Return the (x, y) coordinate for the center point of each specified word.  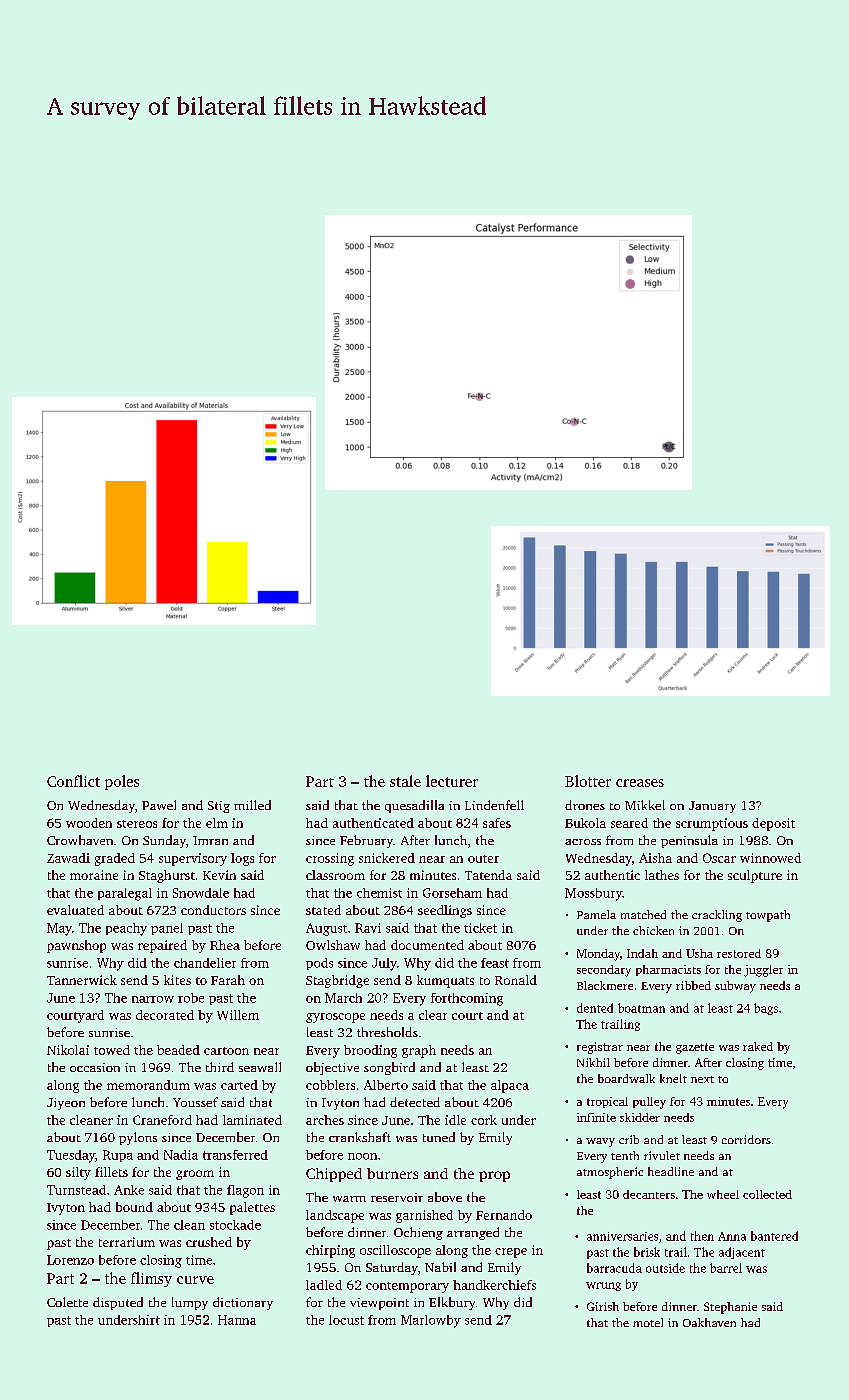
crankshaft (360, 1137)
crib (629, 1139)
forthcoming (467, 999)
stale (405, 781)
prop (494, 1176)
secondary (604, 971)
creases (640, 783)
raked (758, 1046)
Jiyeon (66, 1104)
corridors (746, 1139)
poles (122, 782)
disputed (118, 1303)
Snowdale (201, 893)
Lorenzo (70, 1260)
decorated (165, 1015)
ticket (480, 928)
